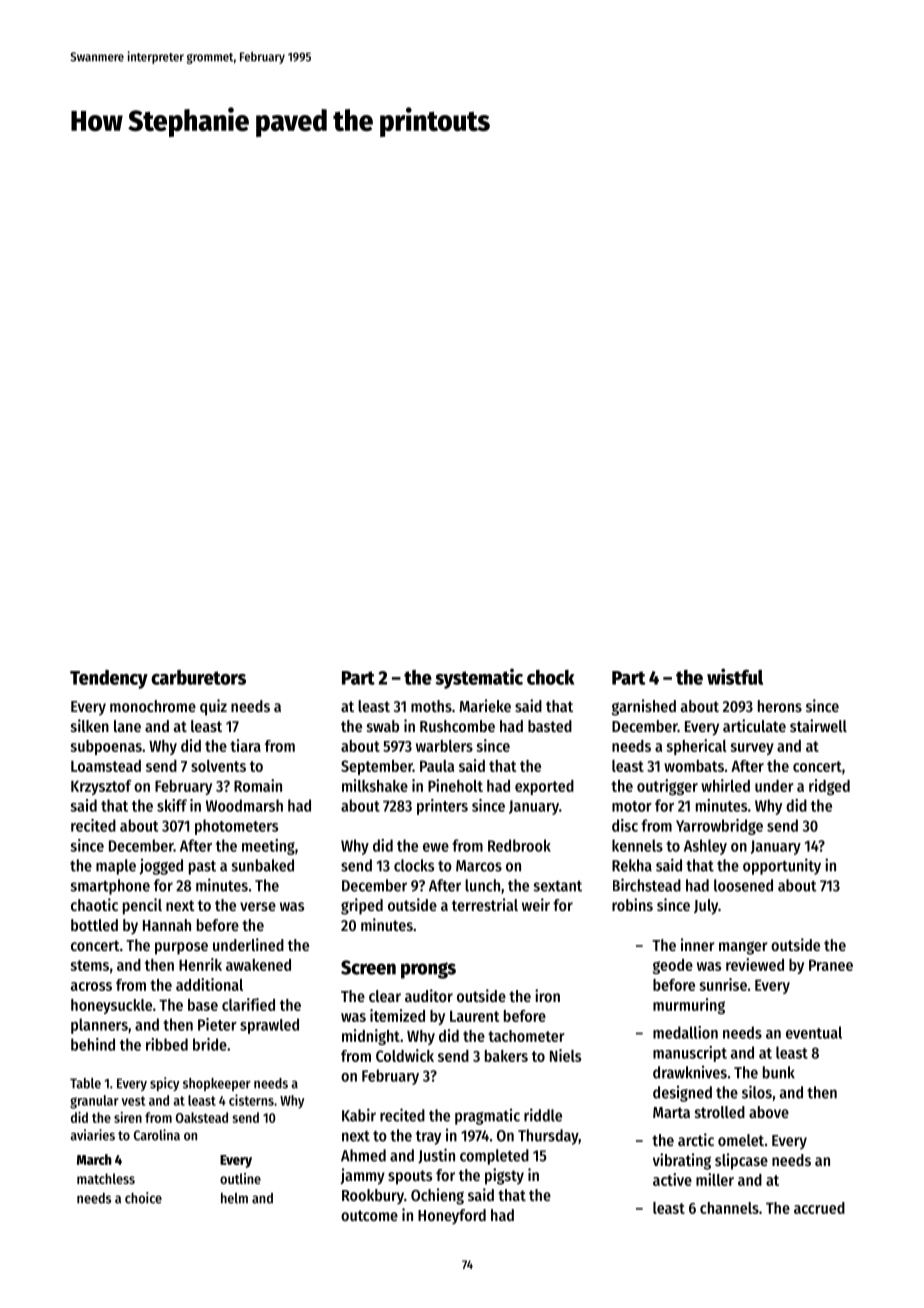 The image size is (924, 1308). What do you see at coordinates (431, 706) in the document?
I see `moths` at bounding box center [431, 706].
